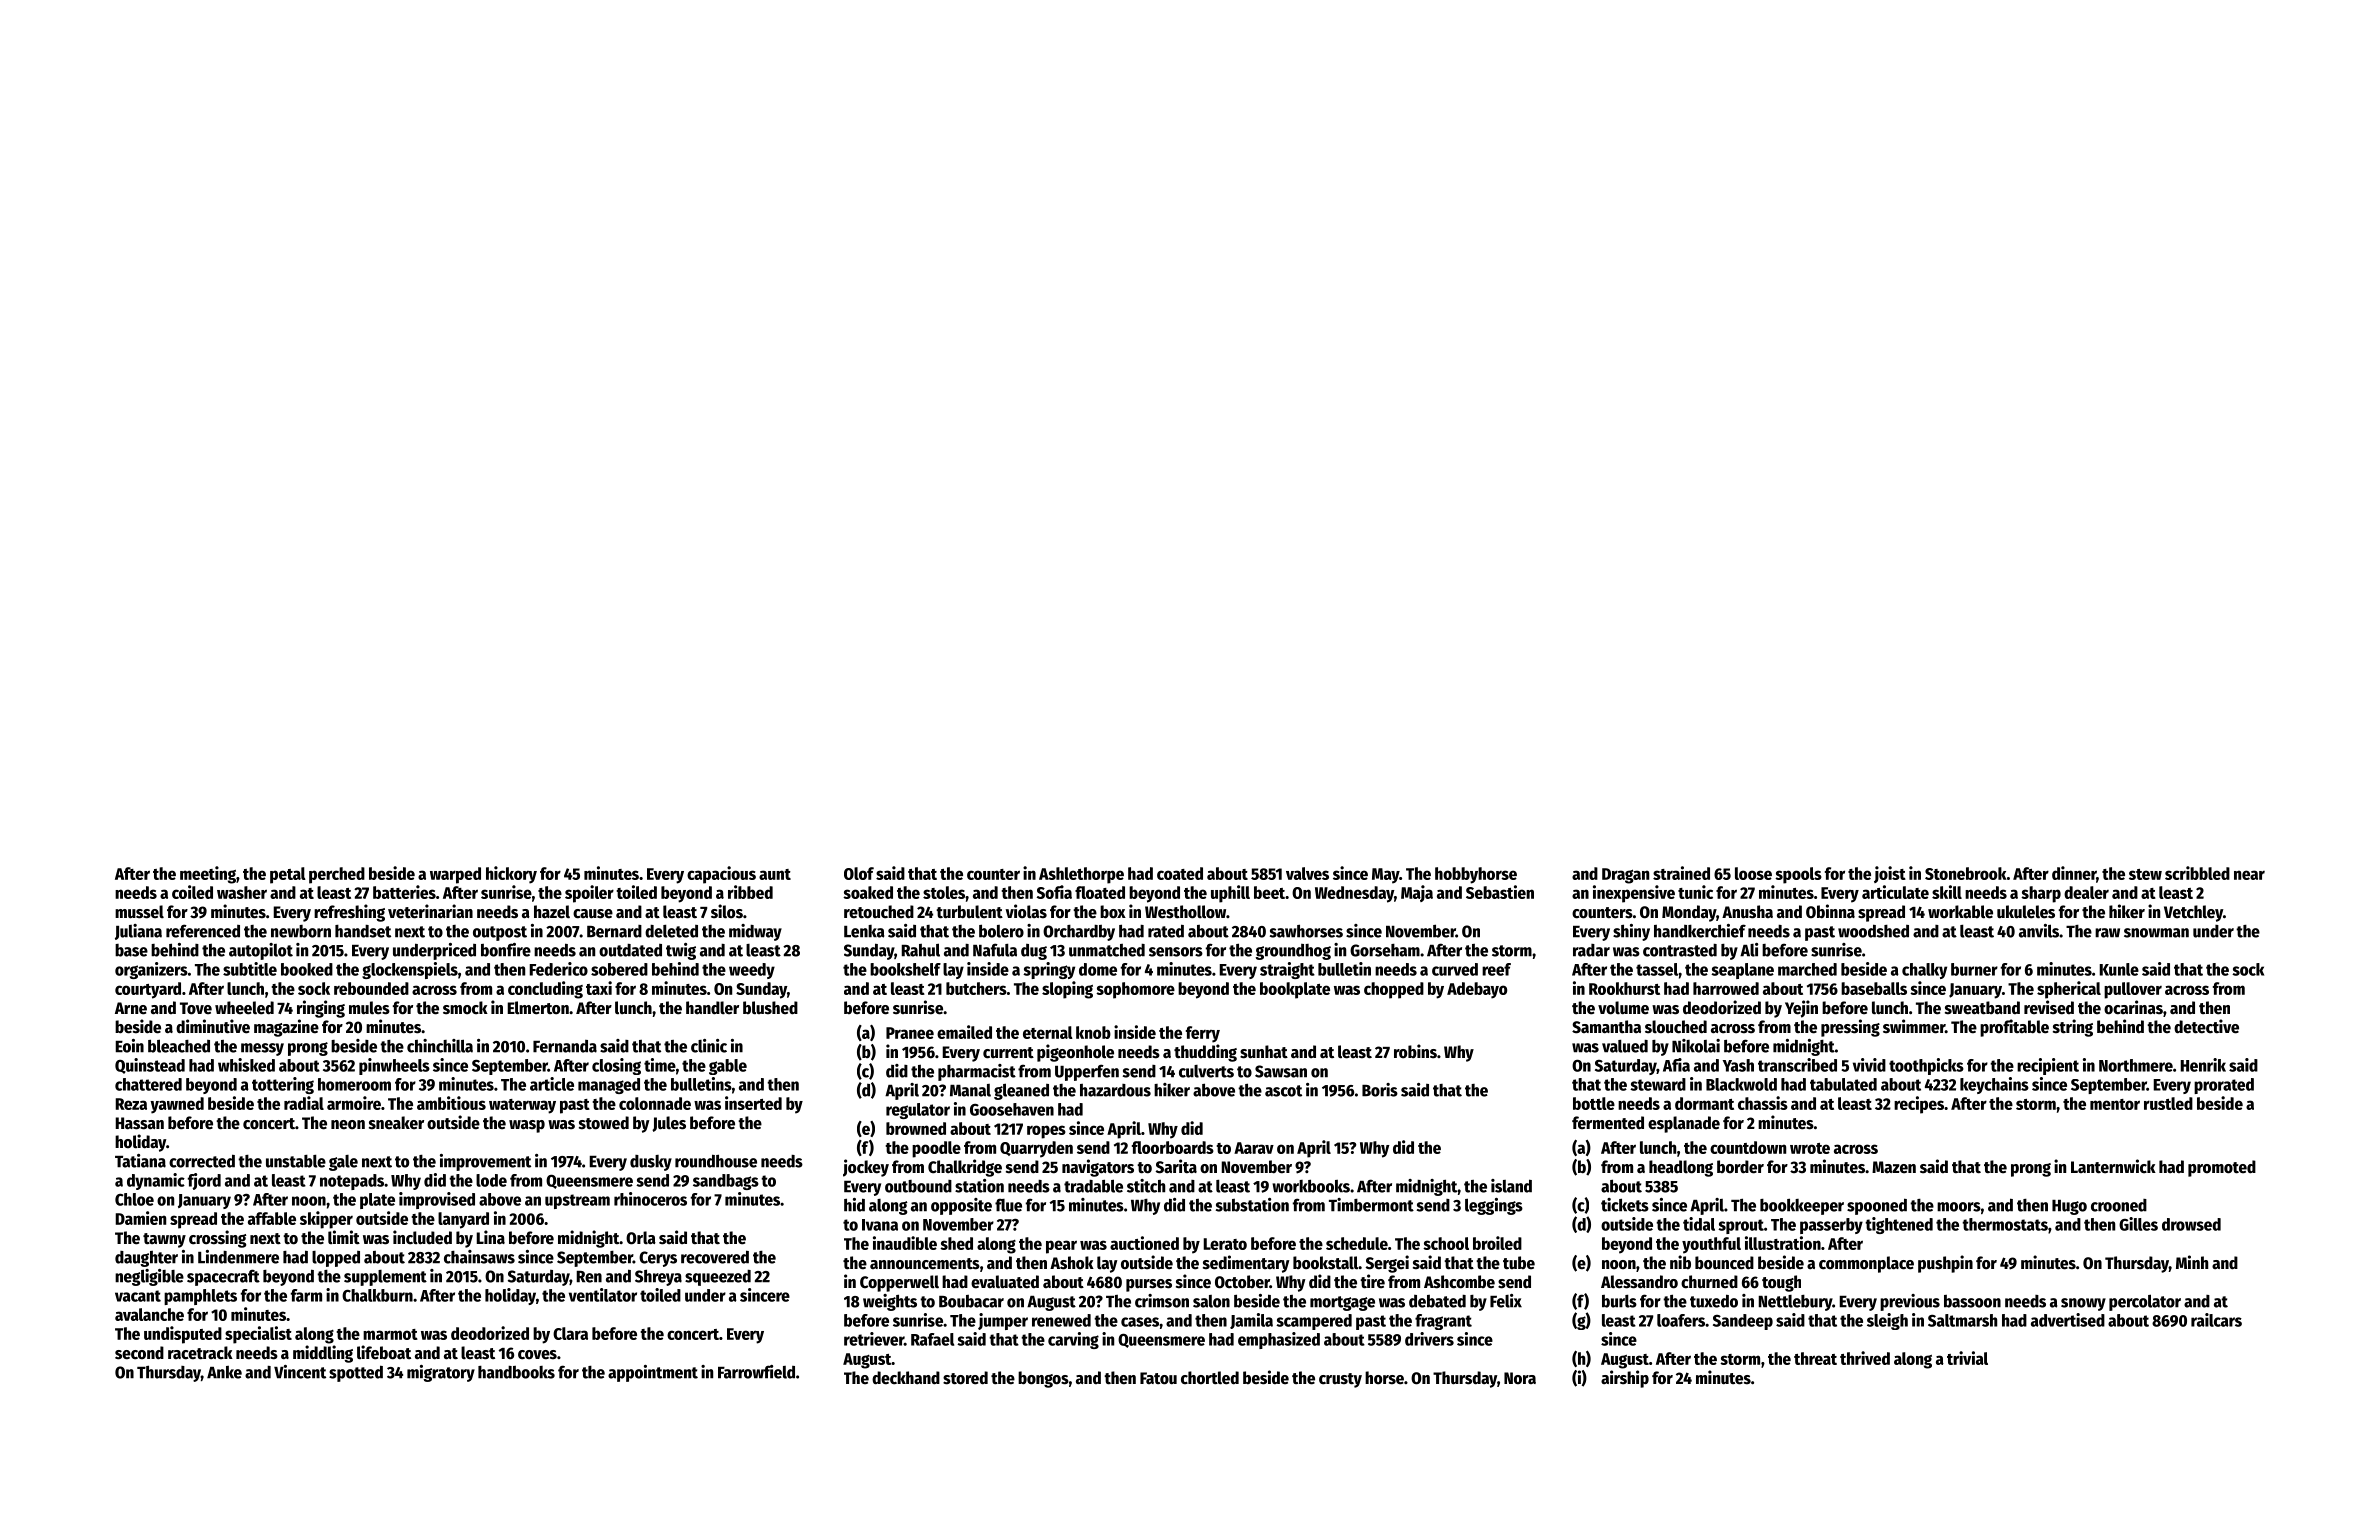 The width and height of the image is (2380, 1540). Describe the element at coordinates (753, 1103) in the image. I see `inserted` at that location.
